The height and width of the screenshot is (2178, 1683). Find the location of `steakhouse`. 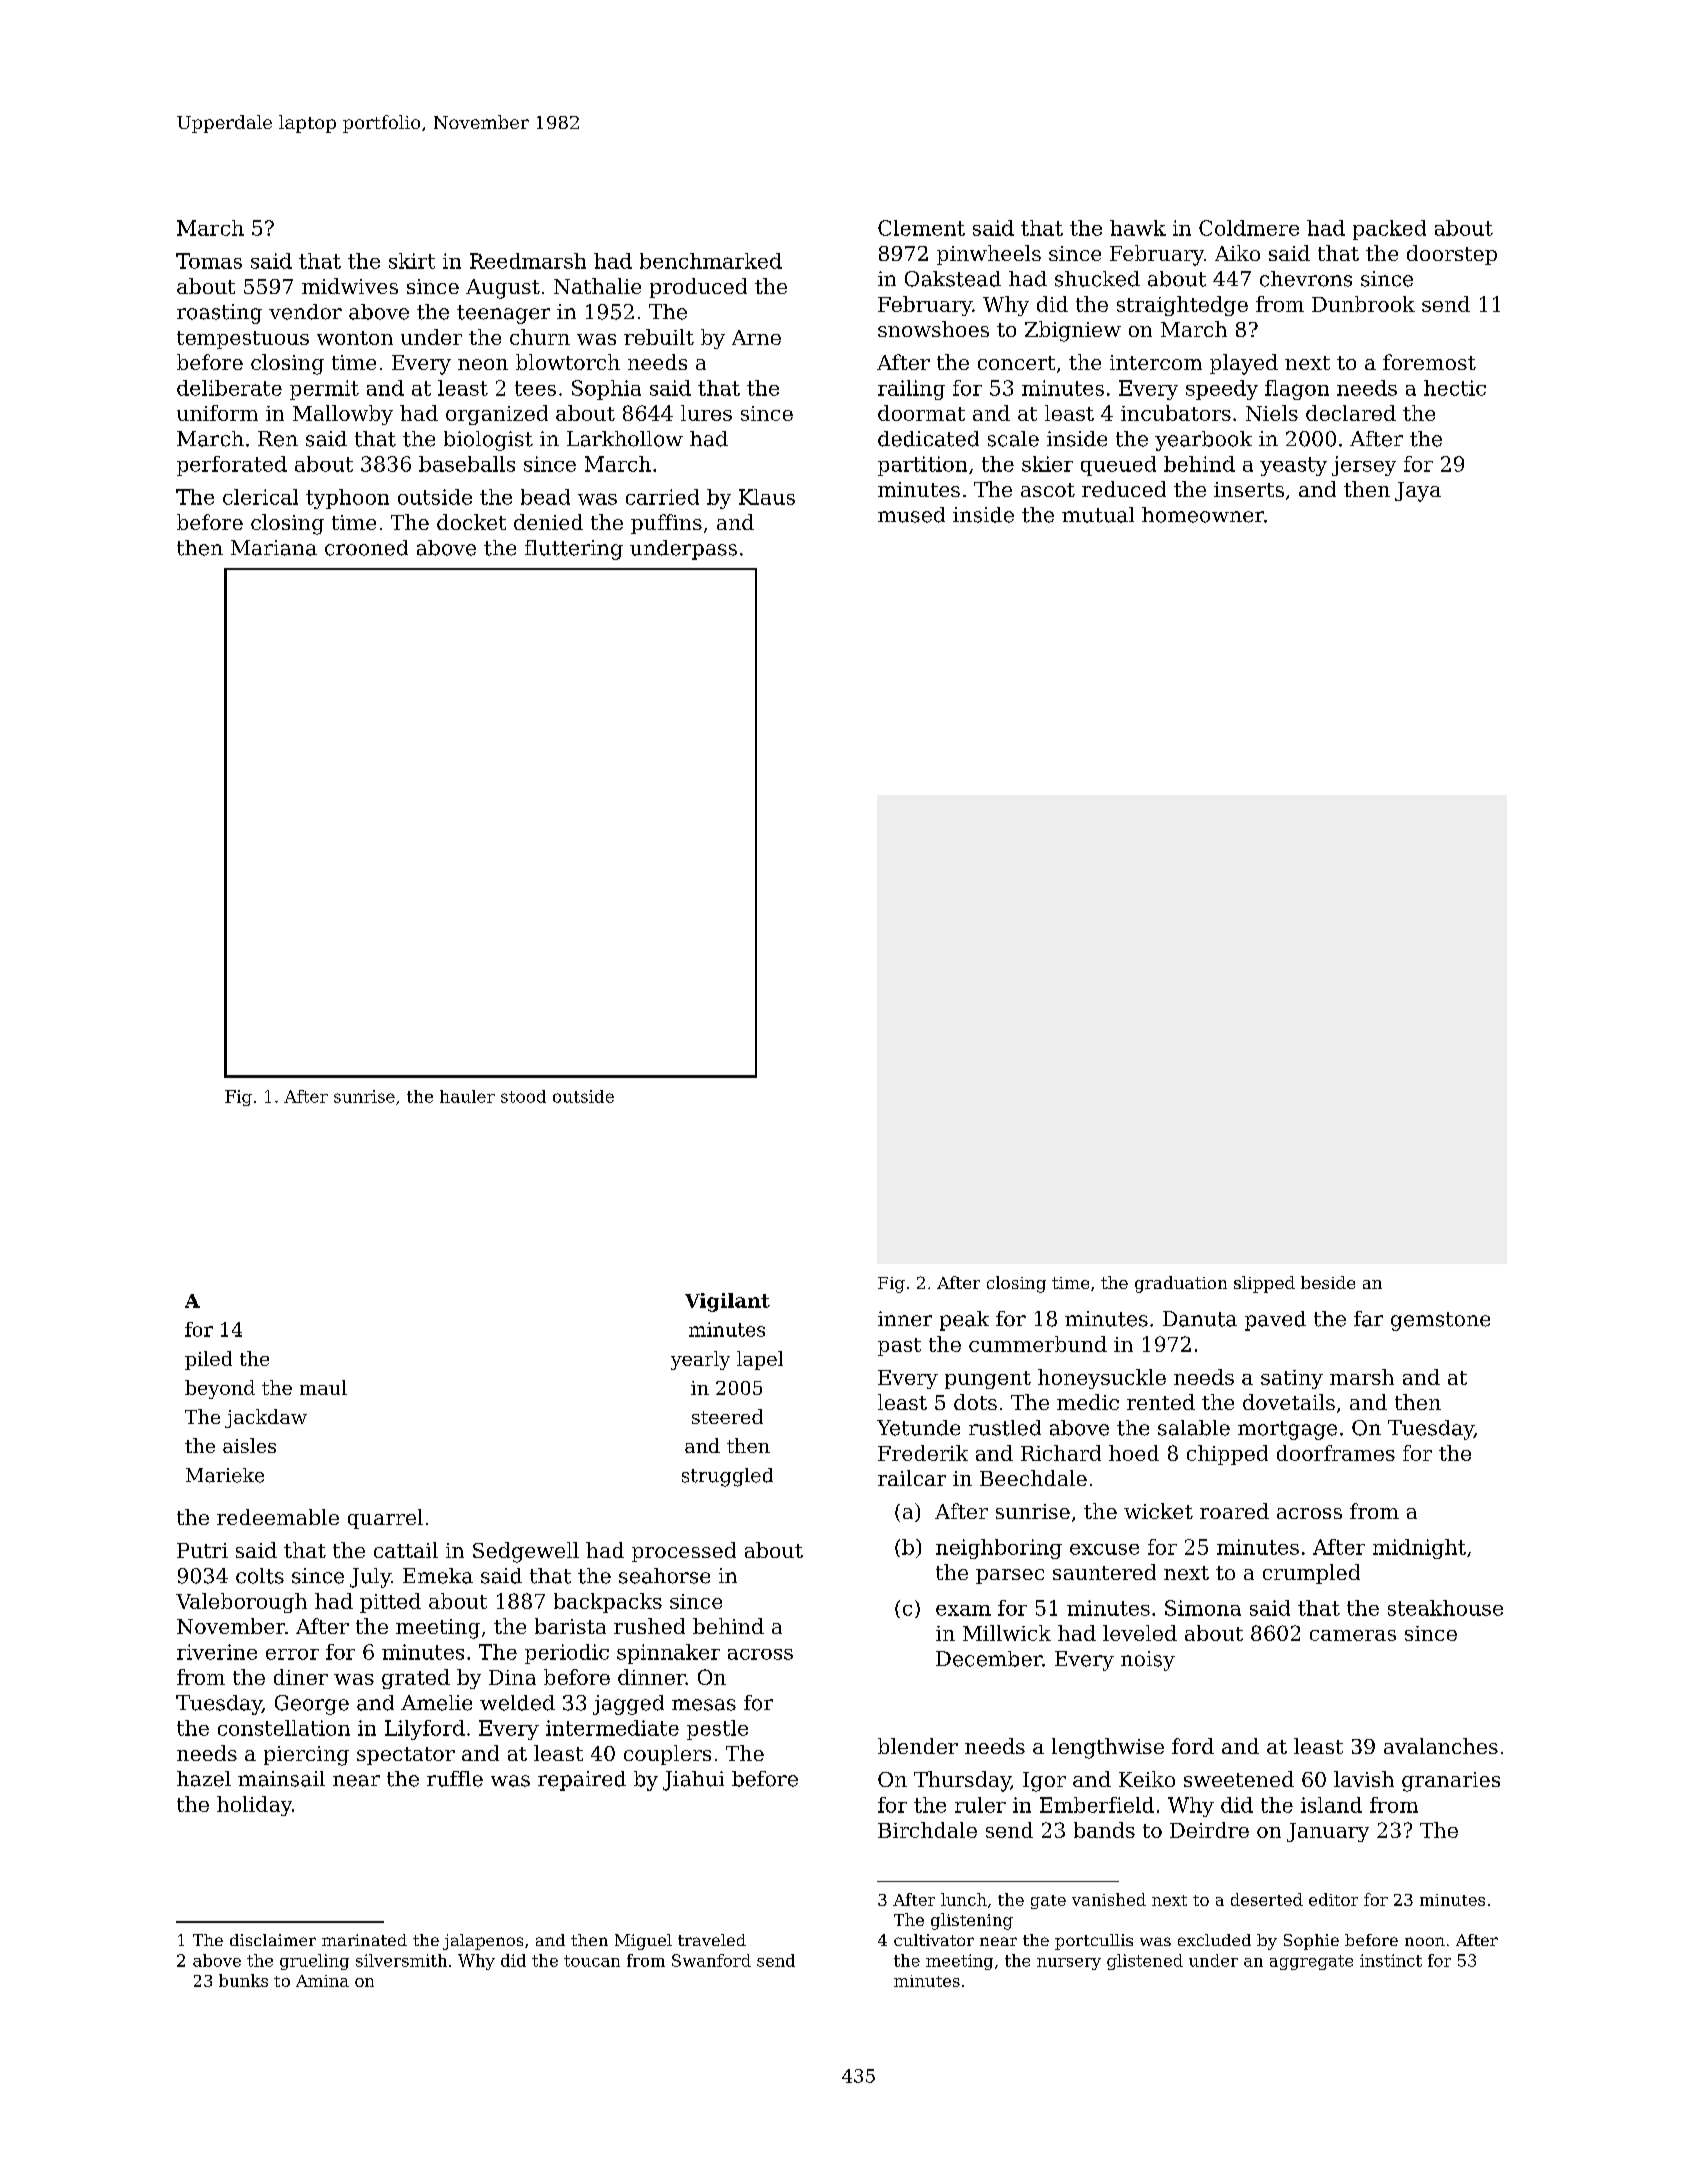

steakhouse is located at coordinates (1445, 1608).
